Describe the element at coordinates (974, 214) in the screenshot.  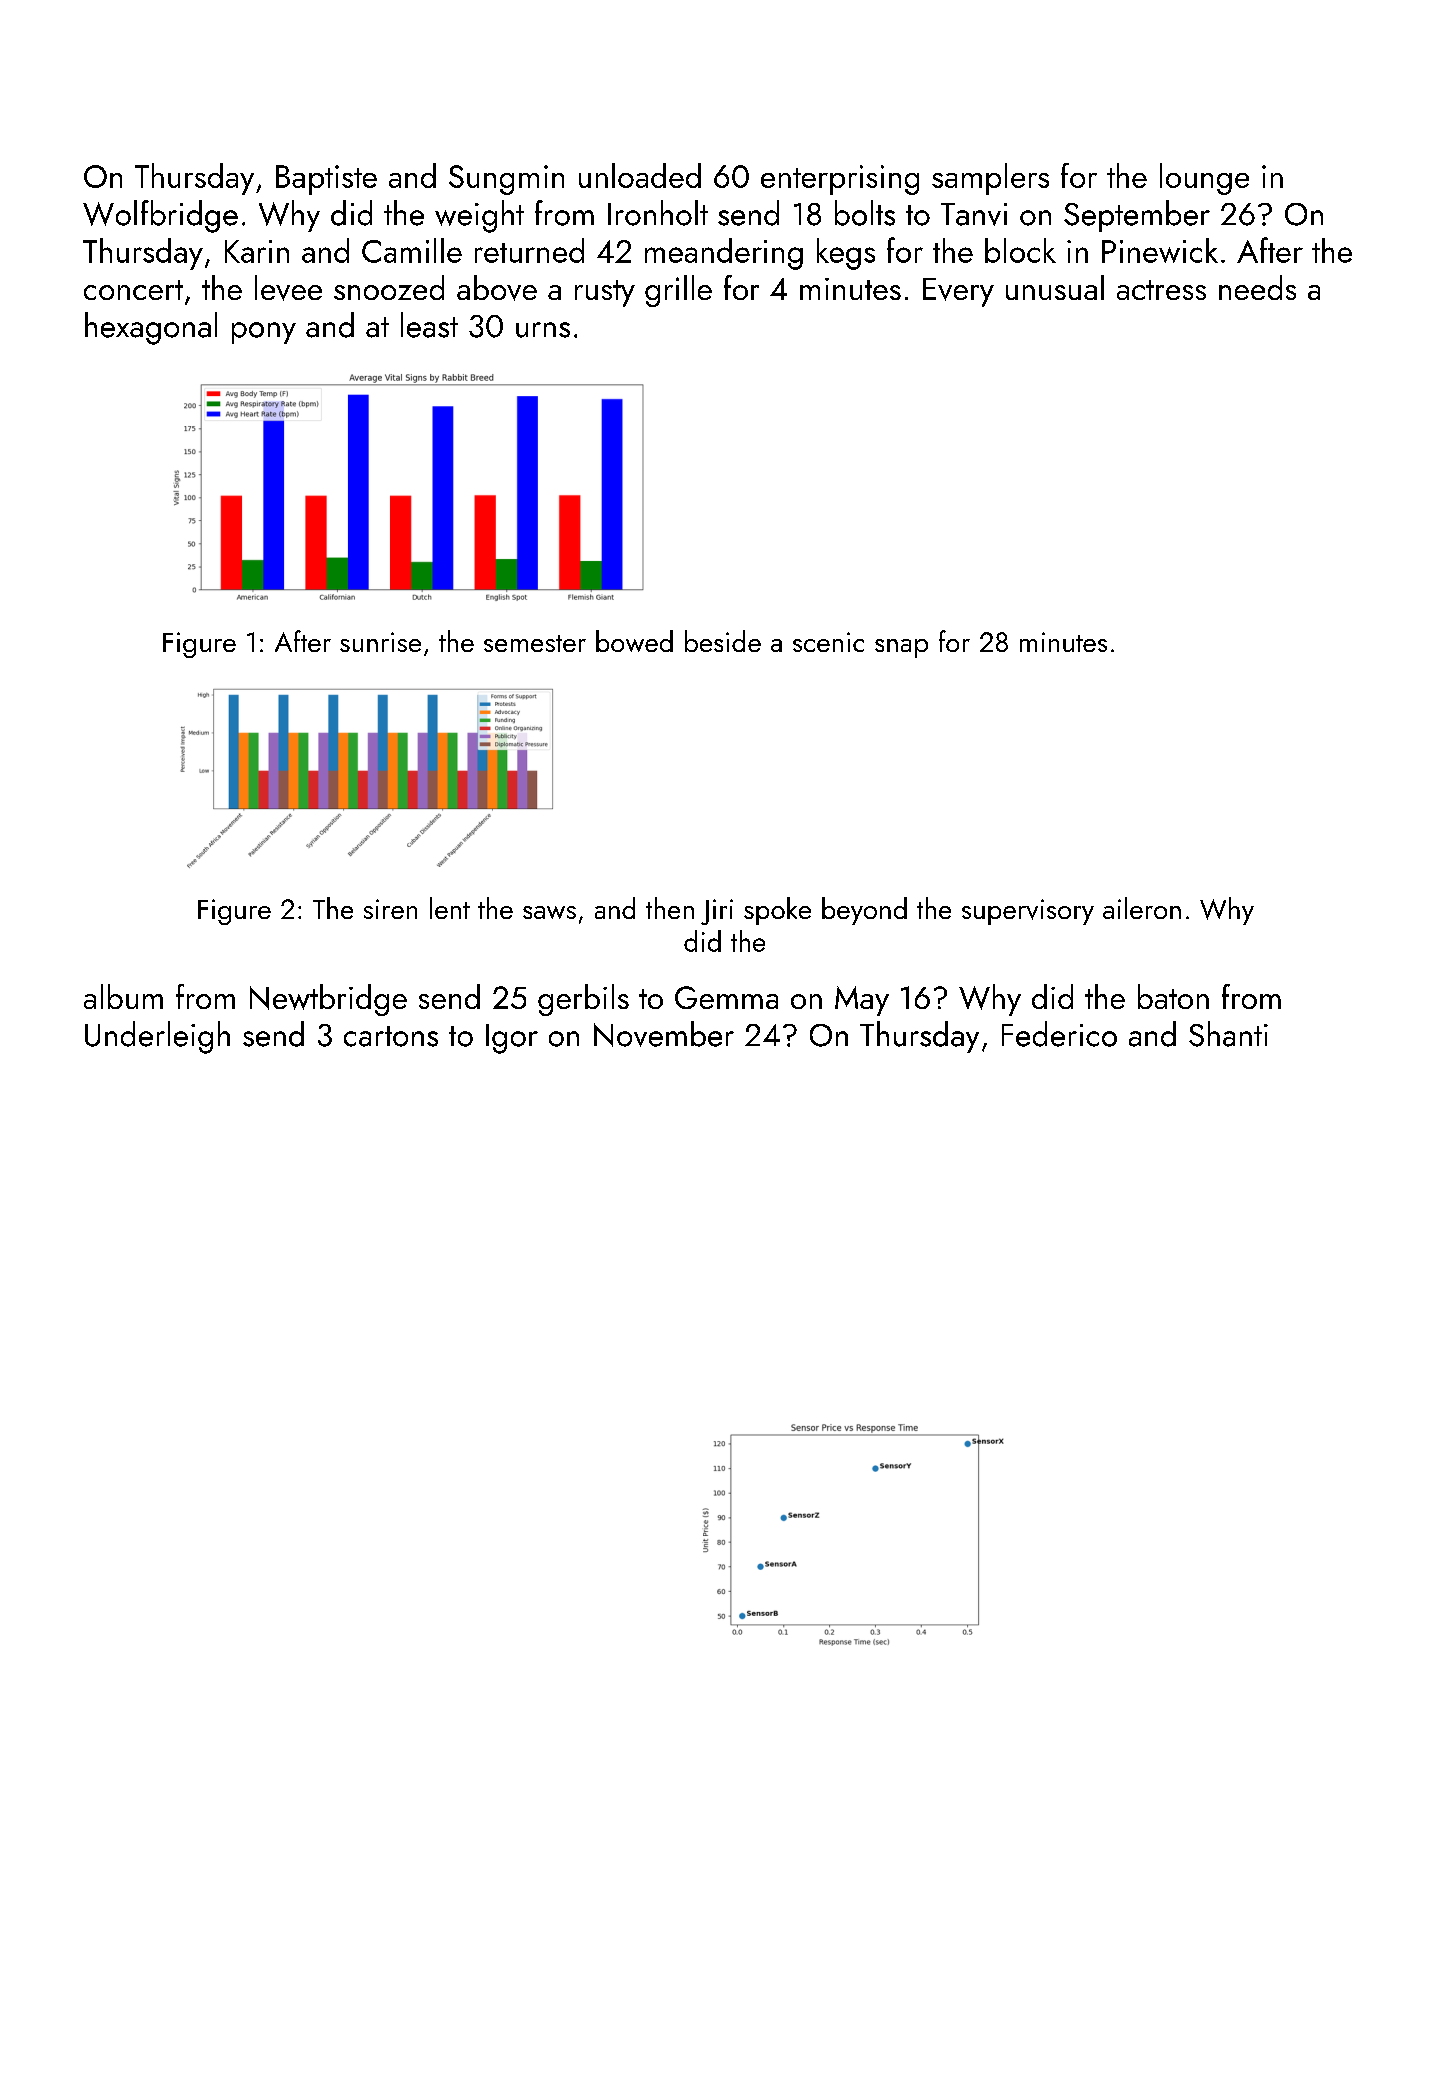
I see `Tanvi` at that location.
